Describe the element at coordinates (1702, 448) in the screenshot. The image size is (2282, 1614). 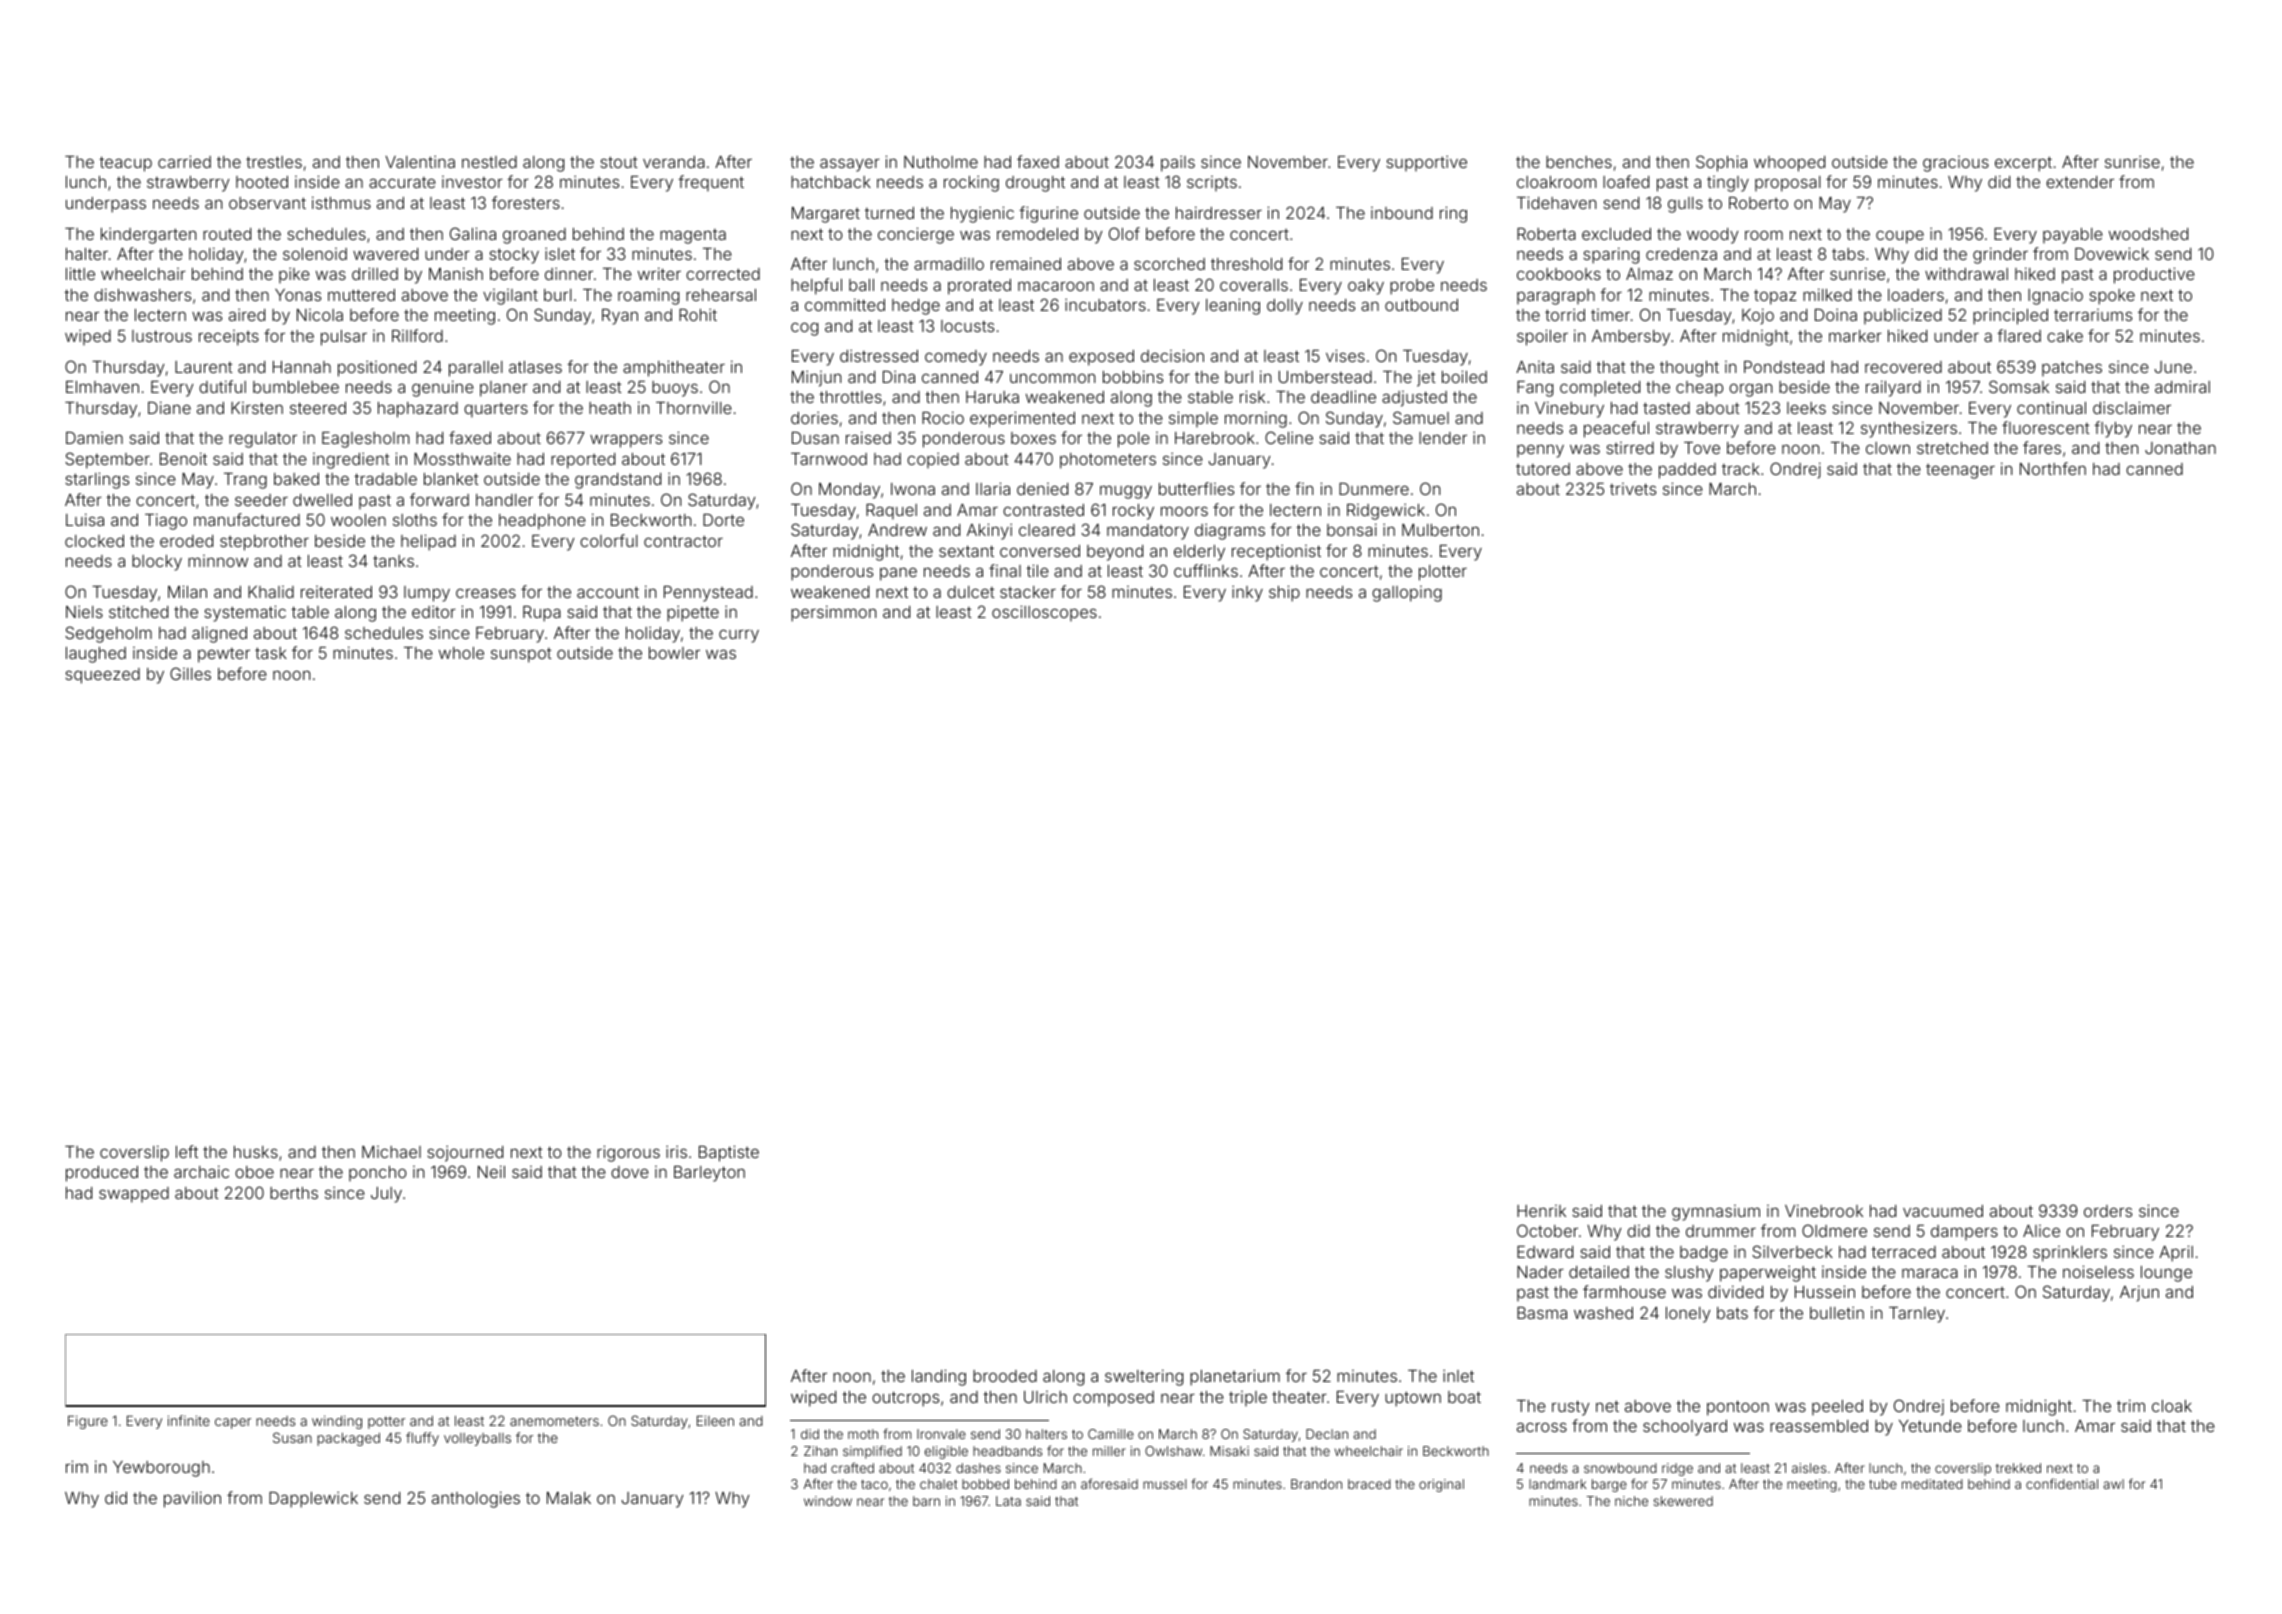
I see `Tove` at that location.
